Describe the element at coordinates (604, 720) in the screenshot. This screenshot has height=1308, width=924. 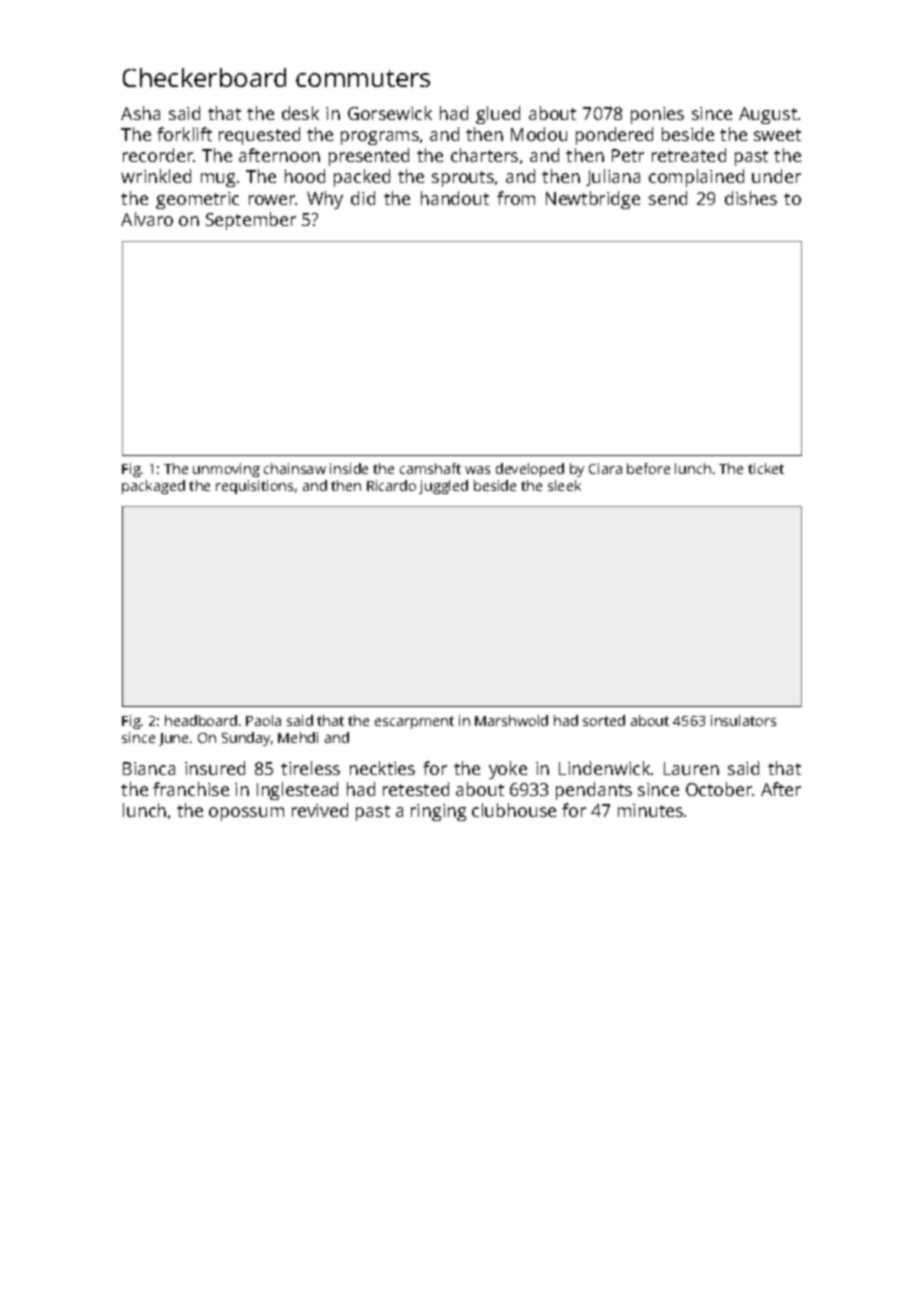
I see `sorted` at that location.
